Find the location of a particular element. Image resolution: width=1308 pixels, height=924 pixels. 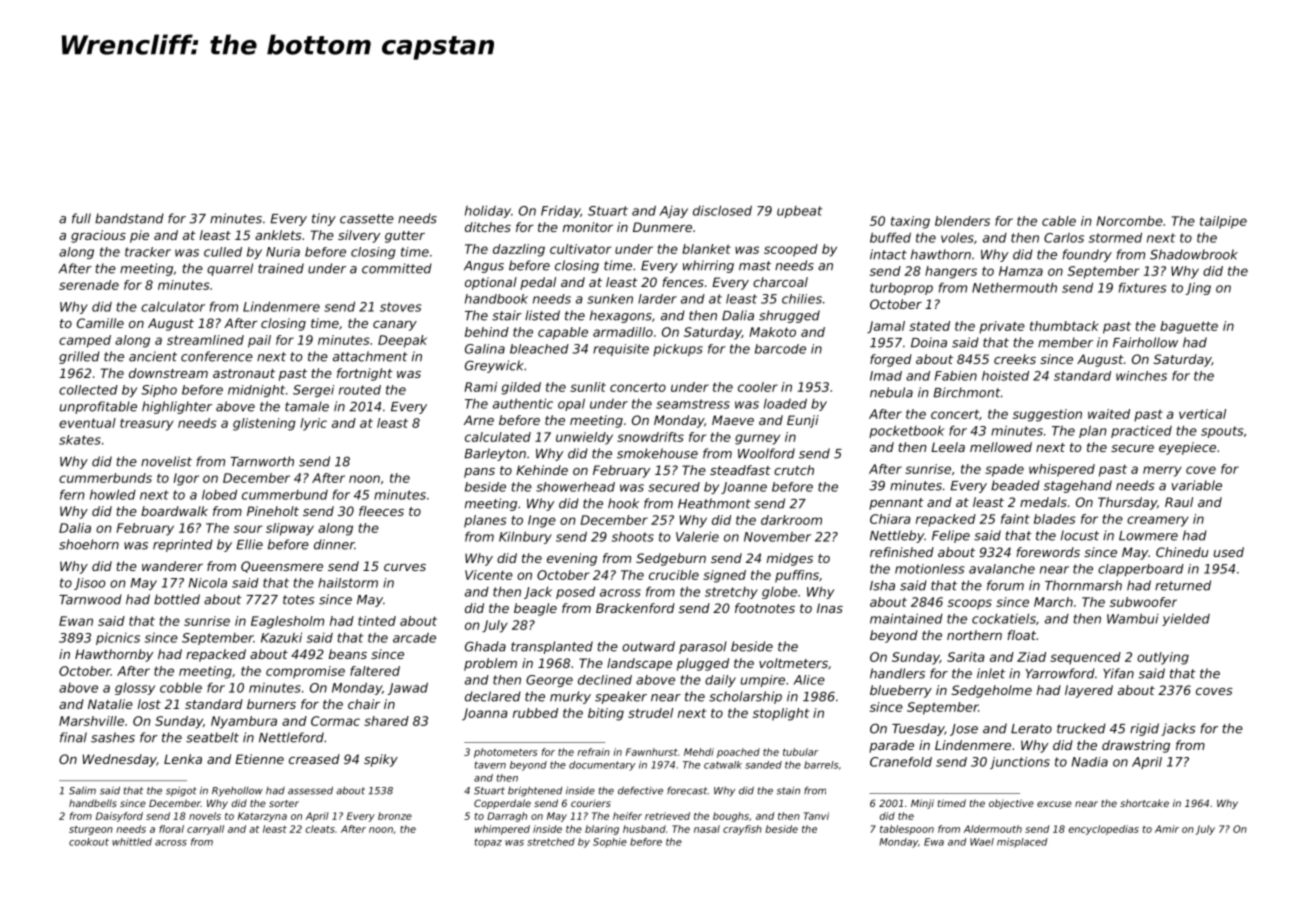

smokehouse is located at coordinates (657, 453).
